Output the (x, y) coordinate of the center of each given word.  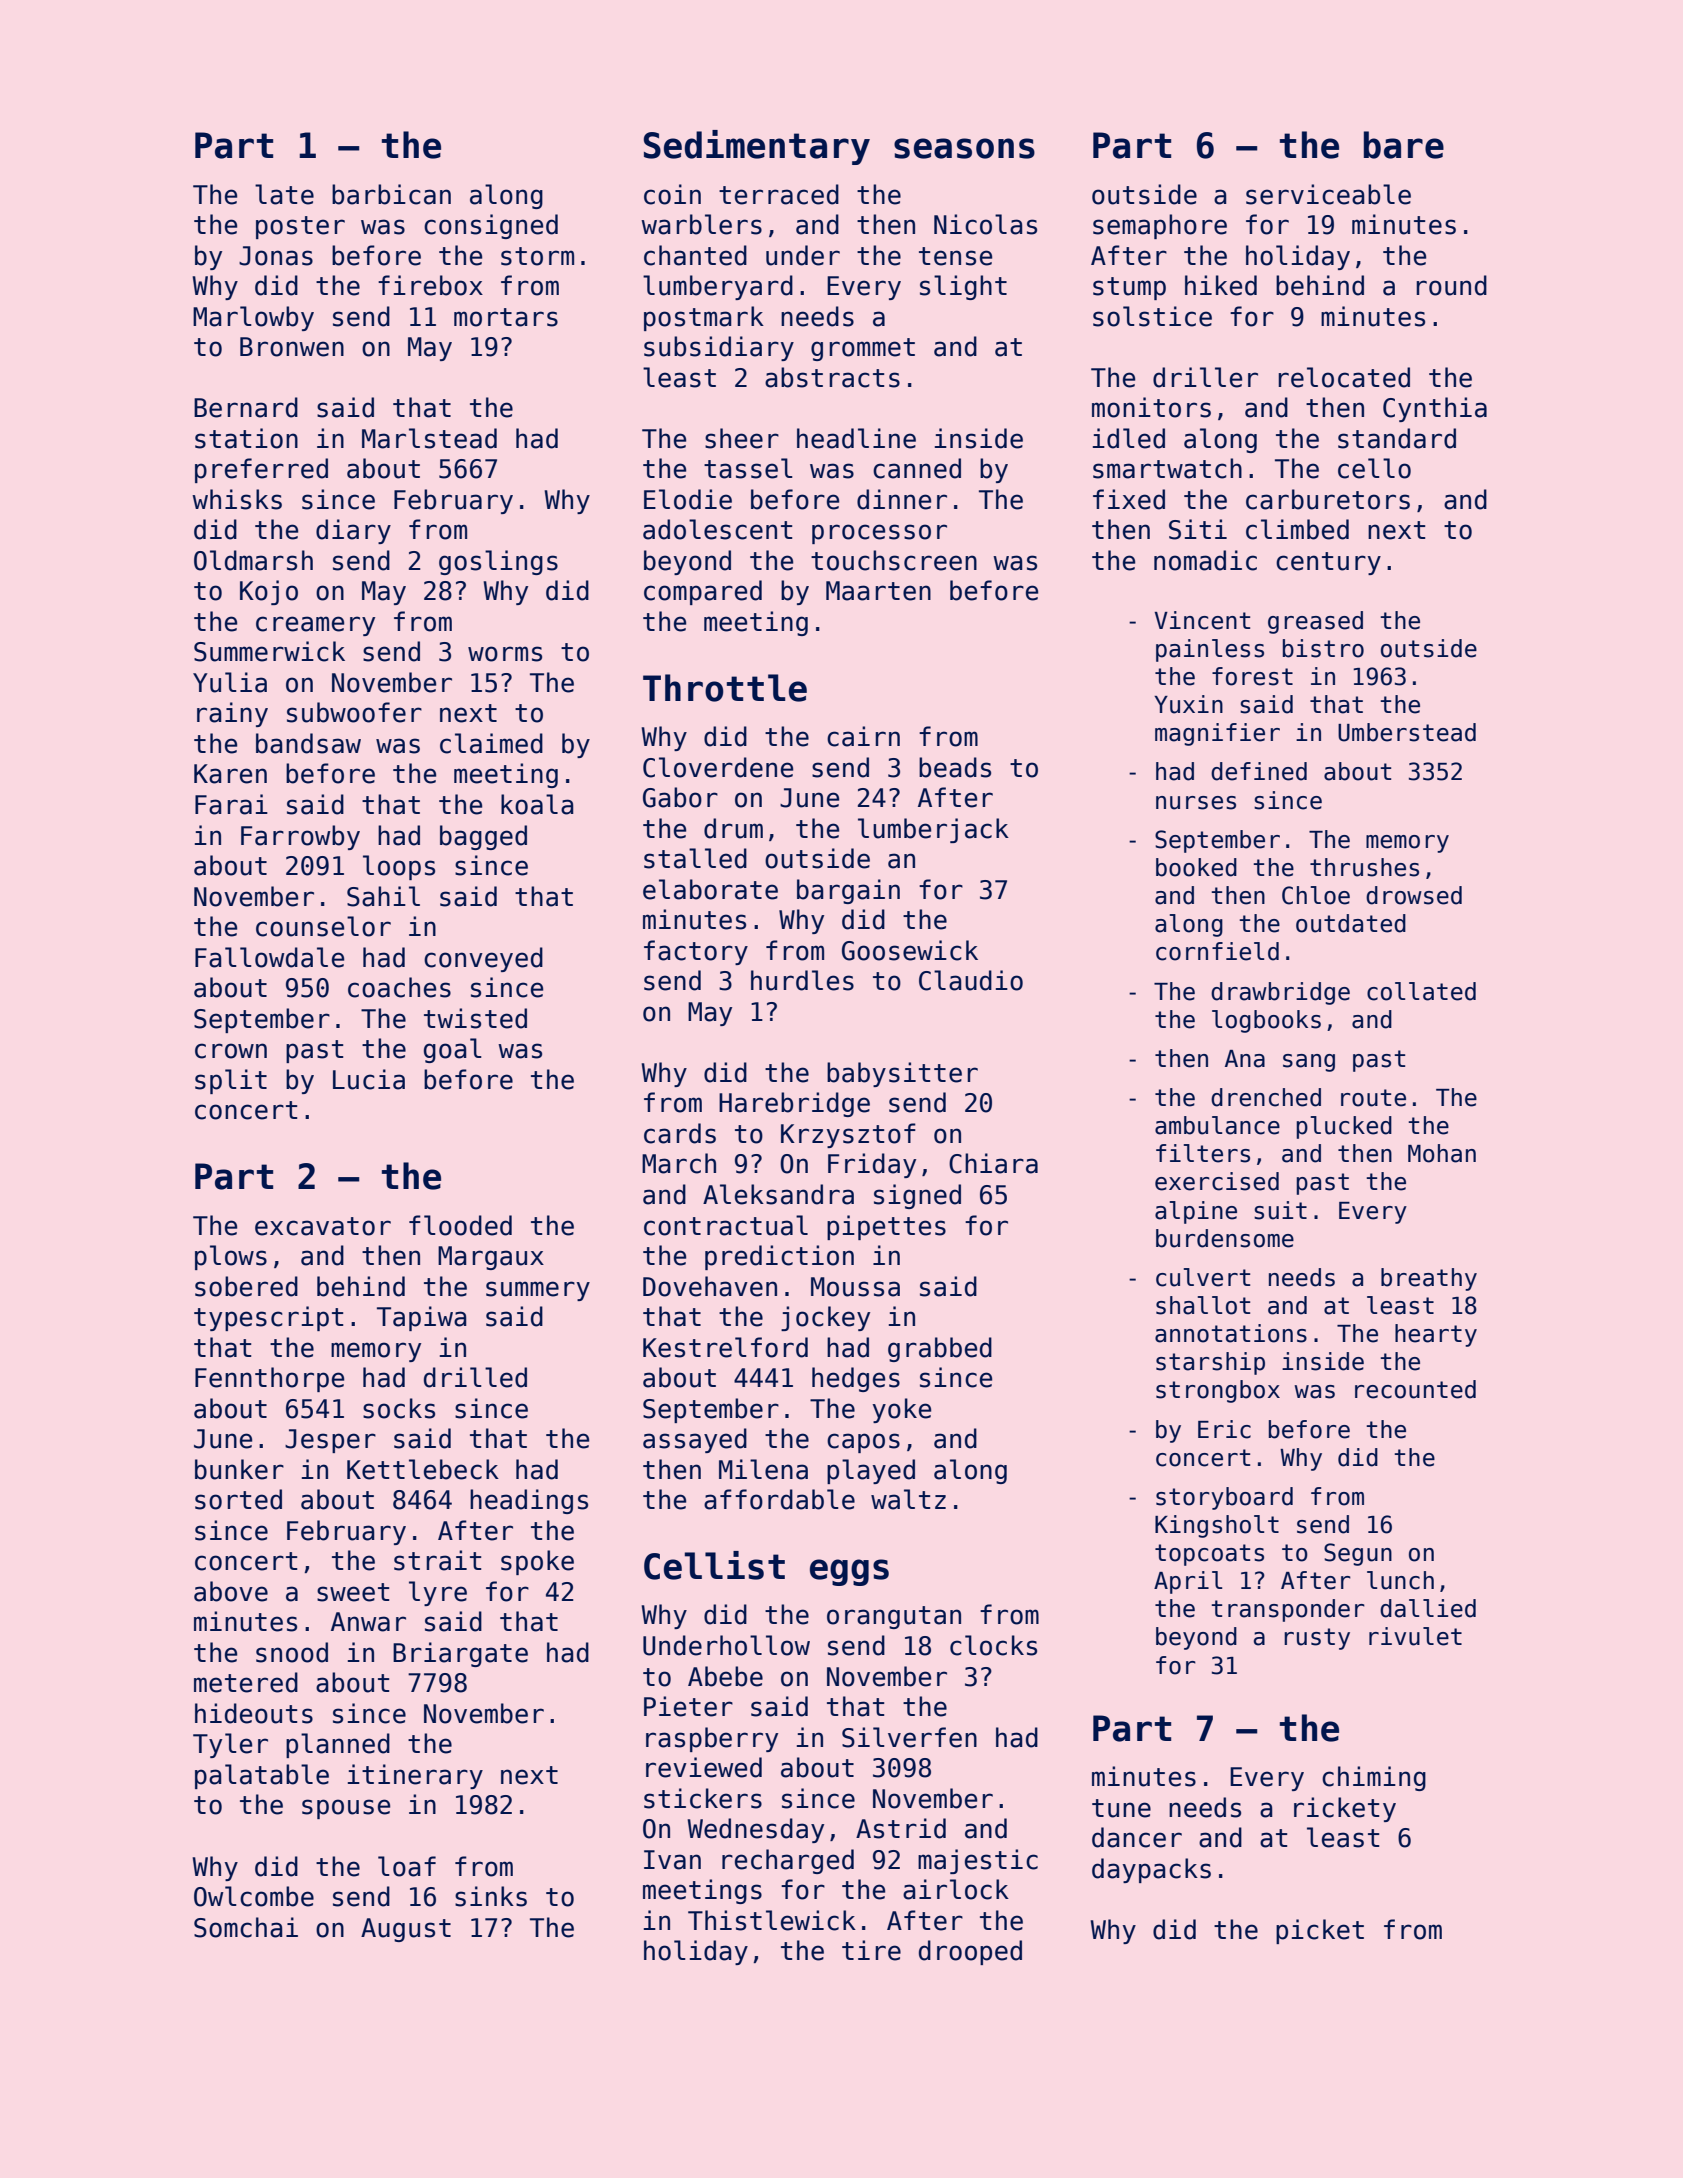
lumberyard (718, 287)
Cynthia (1435, 409)
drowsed (1414, 895)
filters (1203, 1153)
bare (1404, 145)
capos (863, 1443)
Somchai (246, 1927)
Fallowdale (269, 957)
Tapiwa (422, 1318)
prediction (779, 1257)
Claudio (971, 980)
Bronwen (292, 347)
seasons (964, 148)
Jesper (330, 1441)
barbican (391, 194)
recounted (1415, 1389)
